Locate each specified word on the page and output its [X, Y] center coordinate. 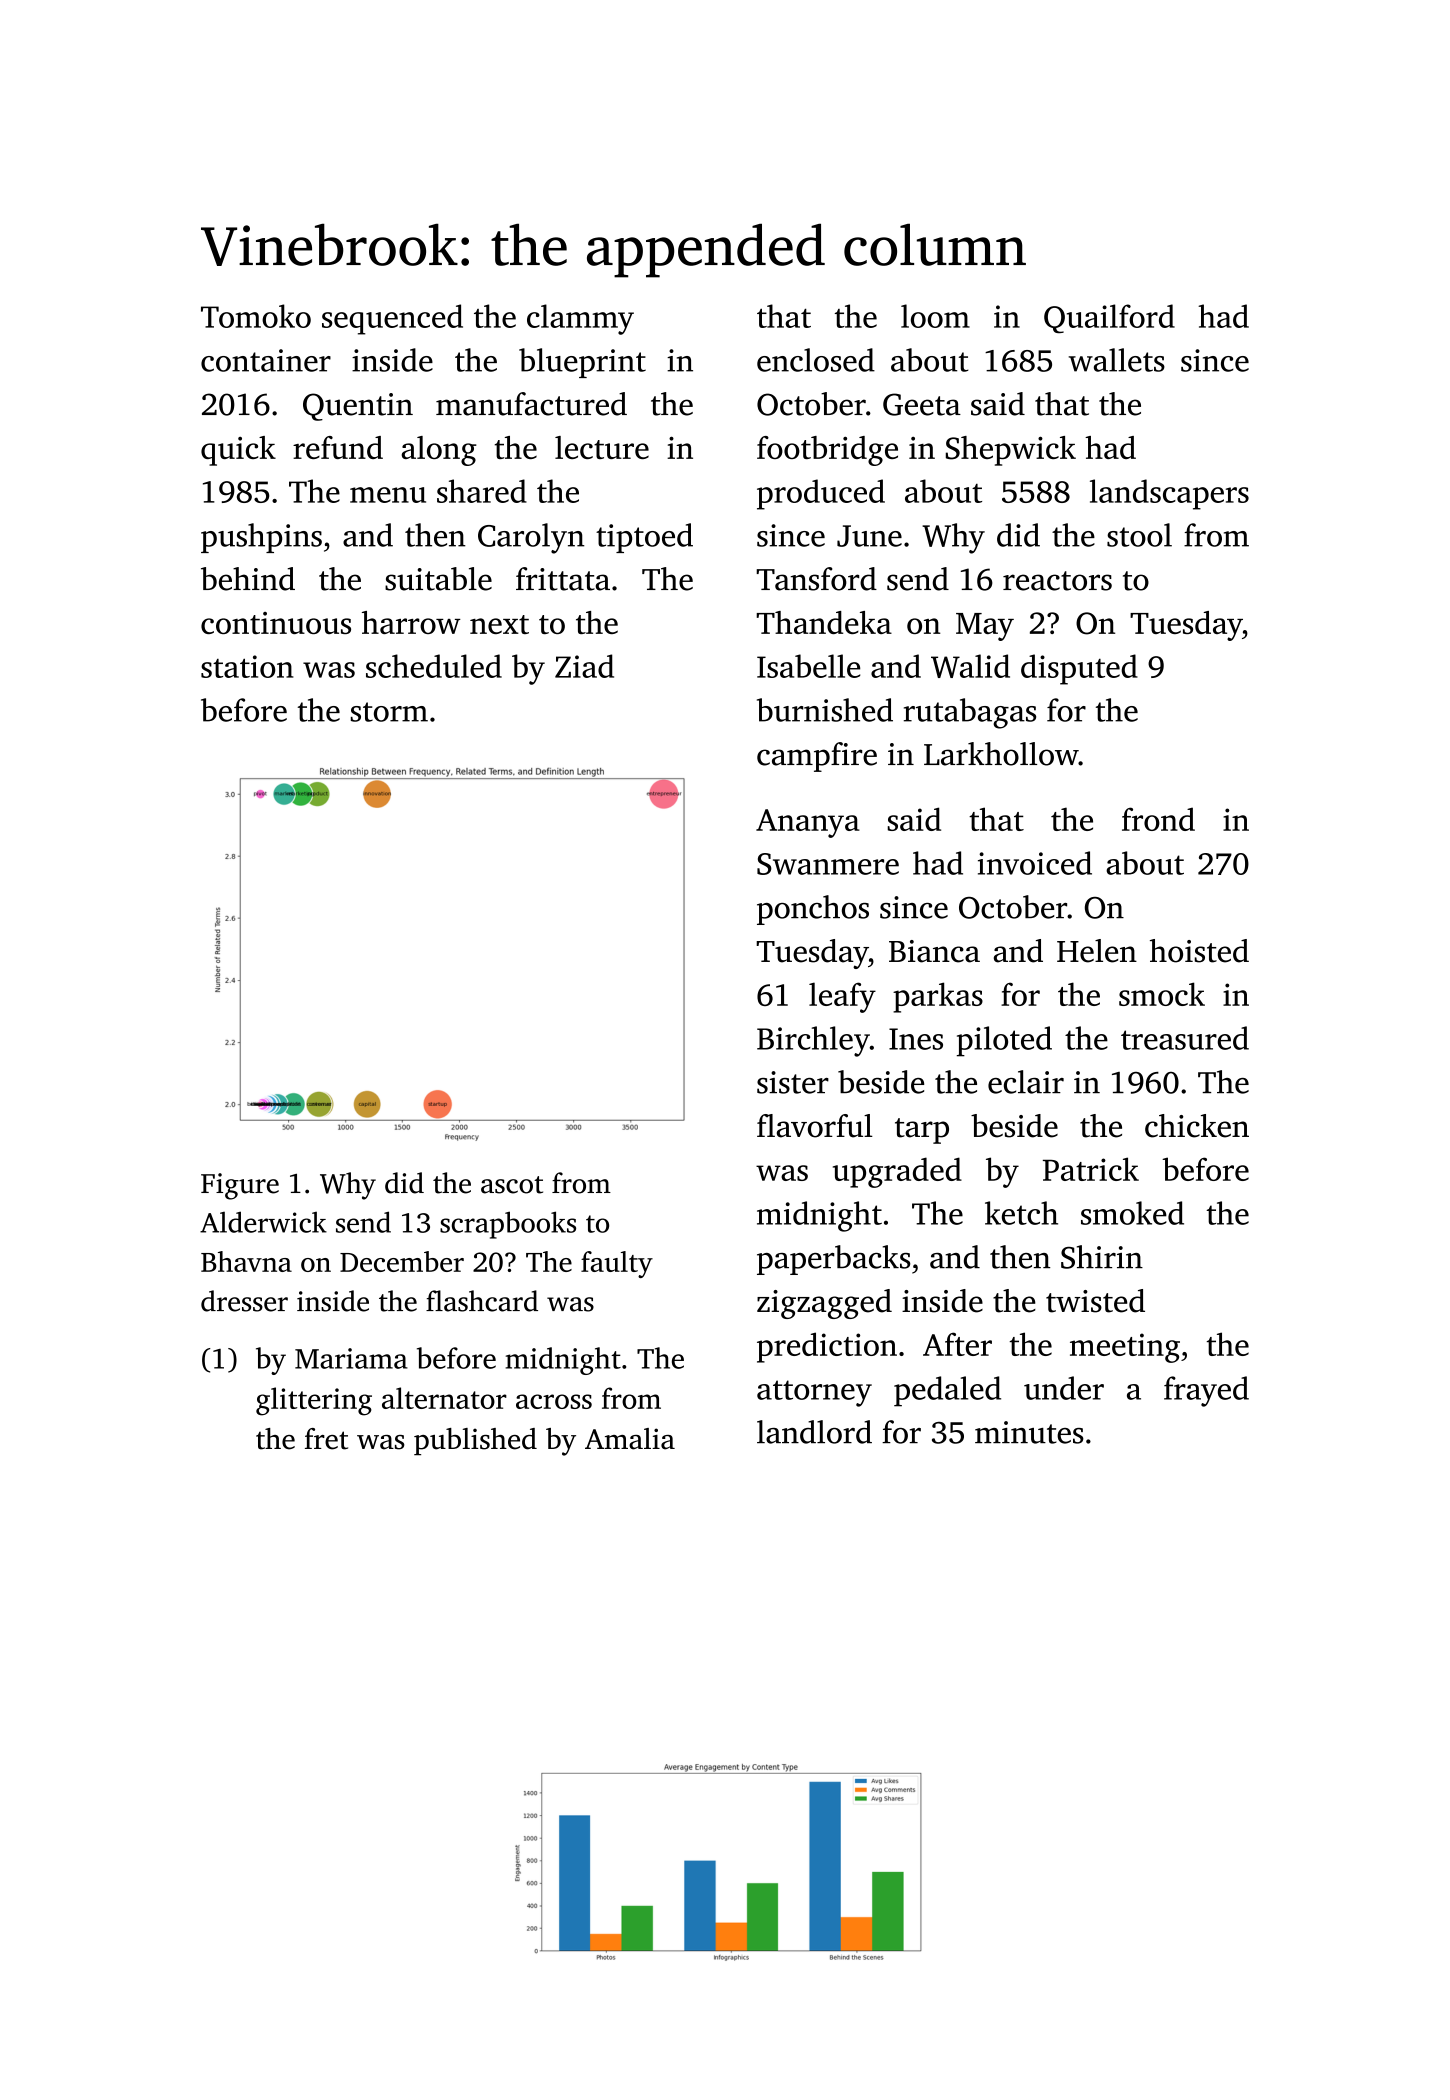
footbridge [827, 451]
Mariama [351, 1358]
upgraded [897, 1172]
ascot [512, 1185]
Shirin [1102, 1257]
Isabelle [808, 666]
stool [1139, 535]
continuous [276, 623]
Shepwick [1011, 451]
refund [338, 447]
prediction [827, 1347]
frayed [1206, 1391]
